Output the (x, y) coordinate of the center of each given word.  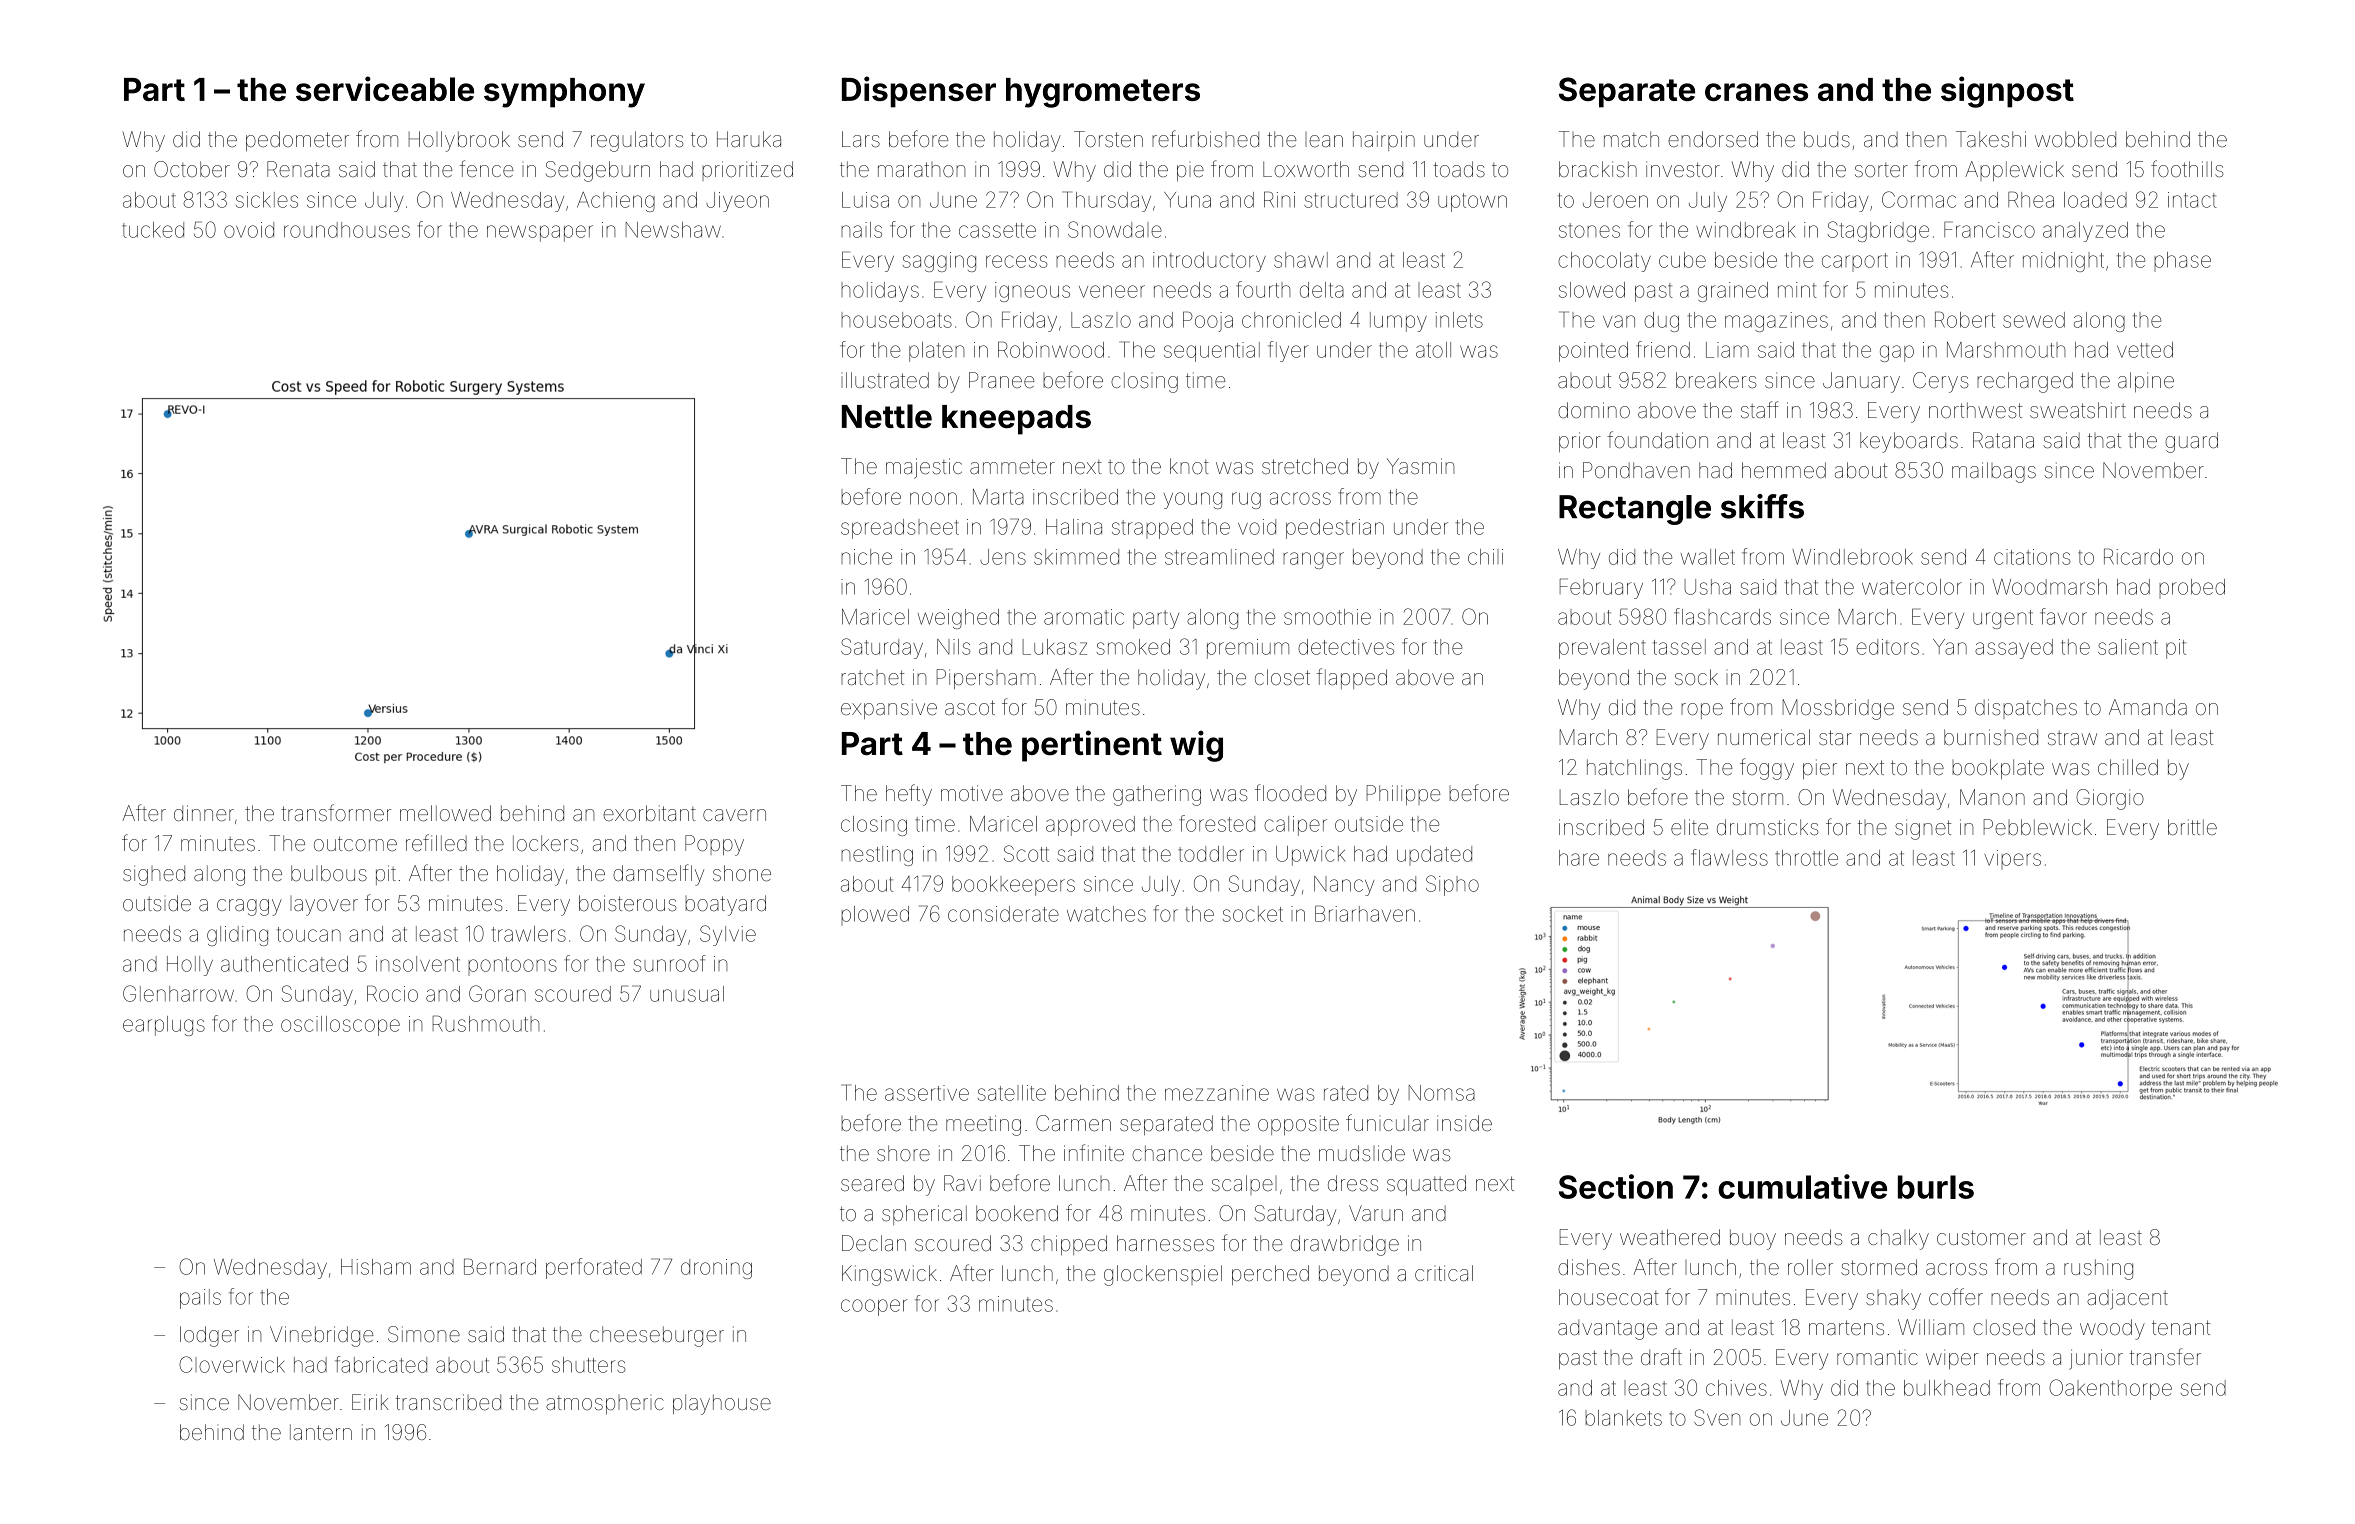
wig (1196, 746)
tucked (153, 230)
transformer (336, 812)
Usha (1708, 587)
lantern (321, 1432)
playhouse (722, 1404)
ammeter (1012, 466)
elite (1689, 827)
